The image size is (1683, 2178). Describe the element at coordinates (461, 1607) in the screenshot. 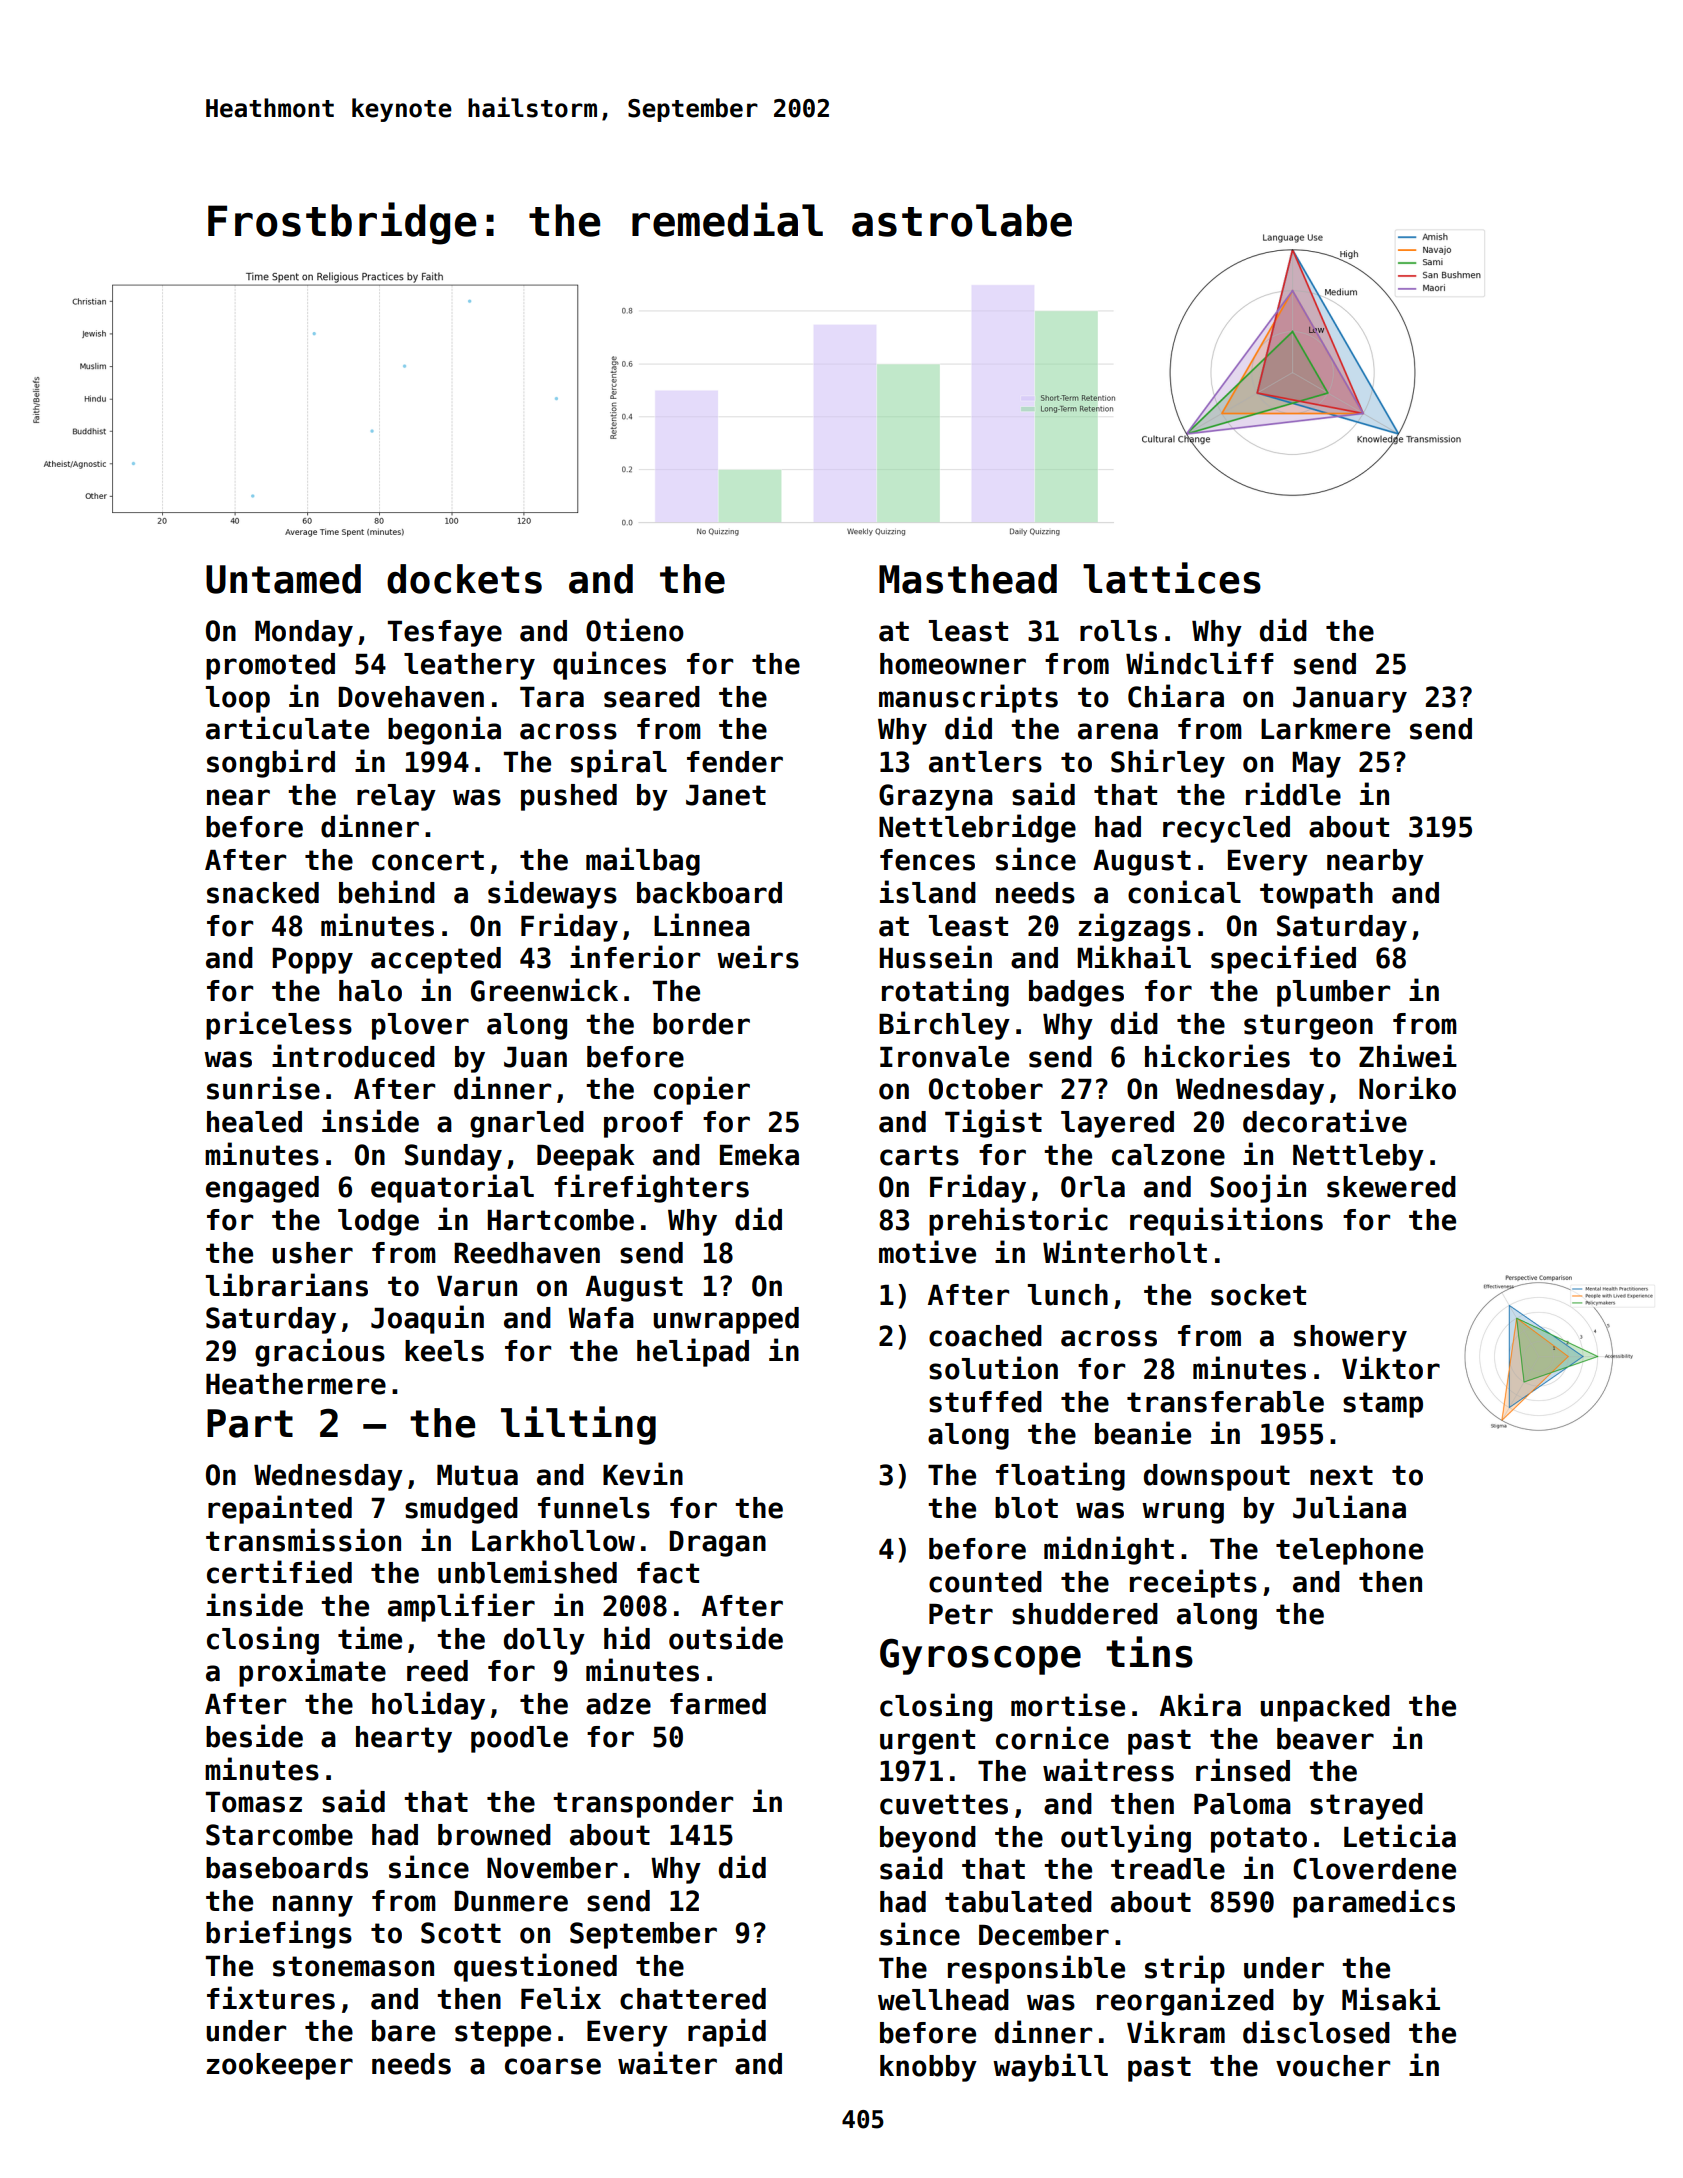

I see `amplifier` at that location.
